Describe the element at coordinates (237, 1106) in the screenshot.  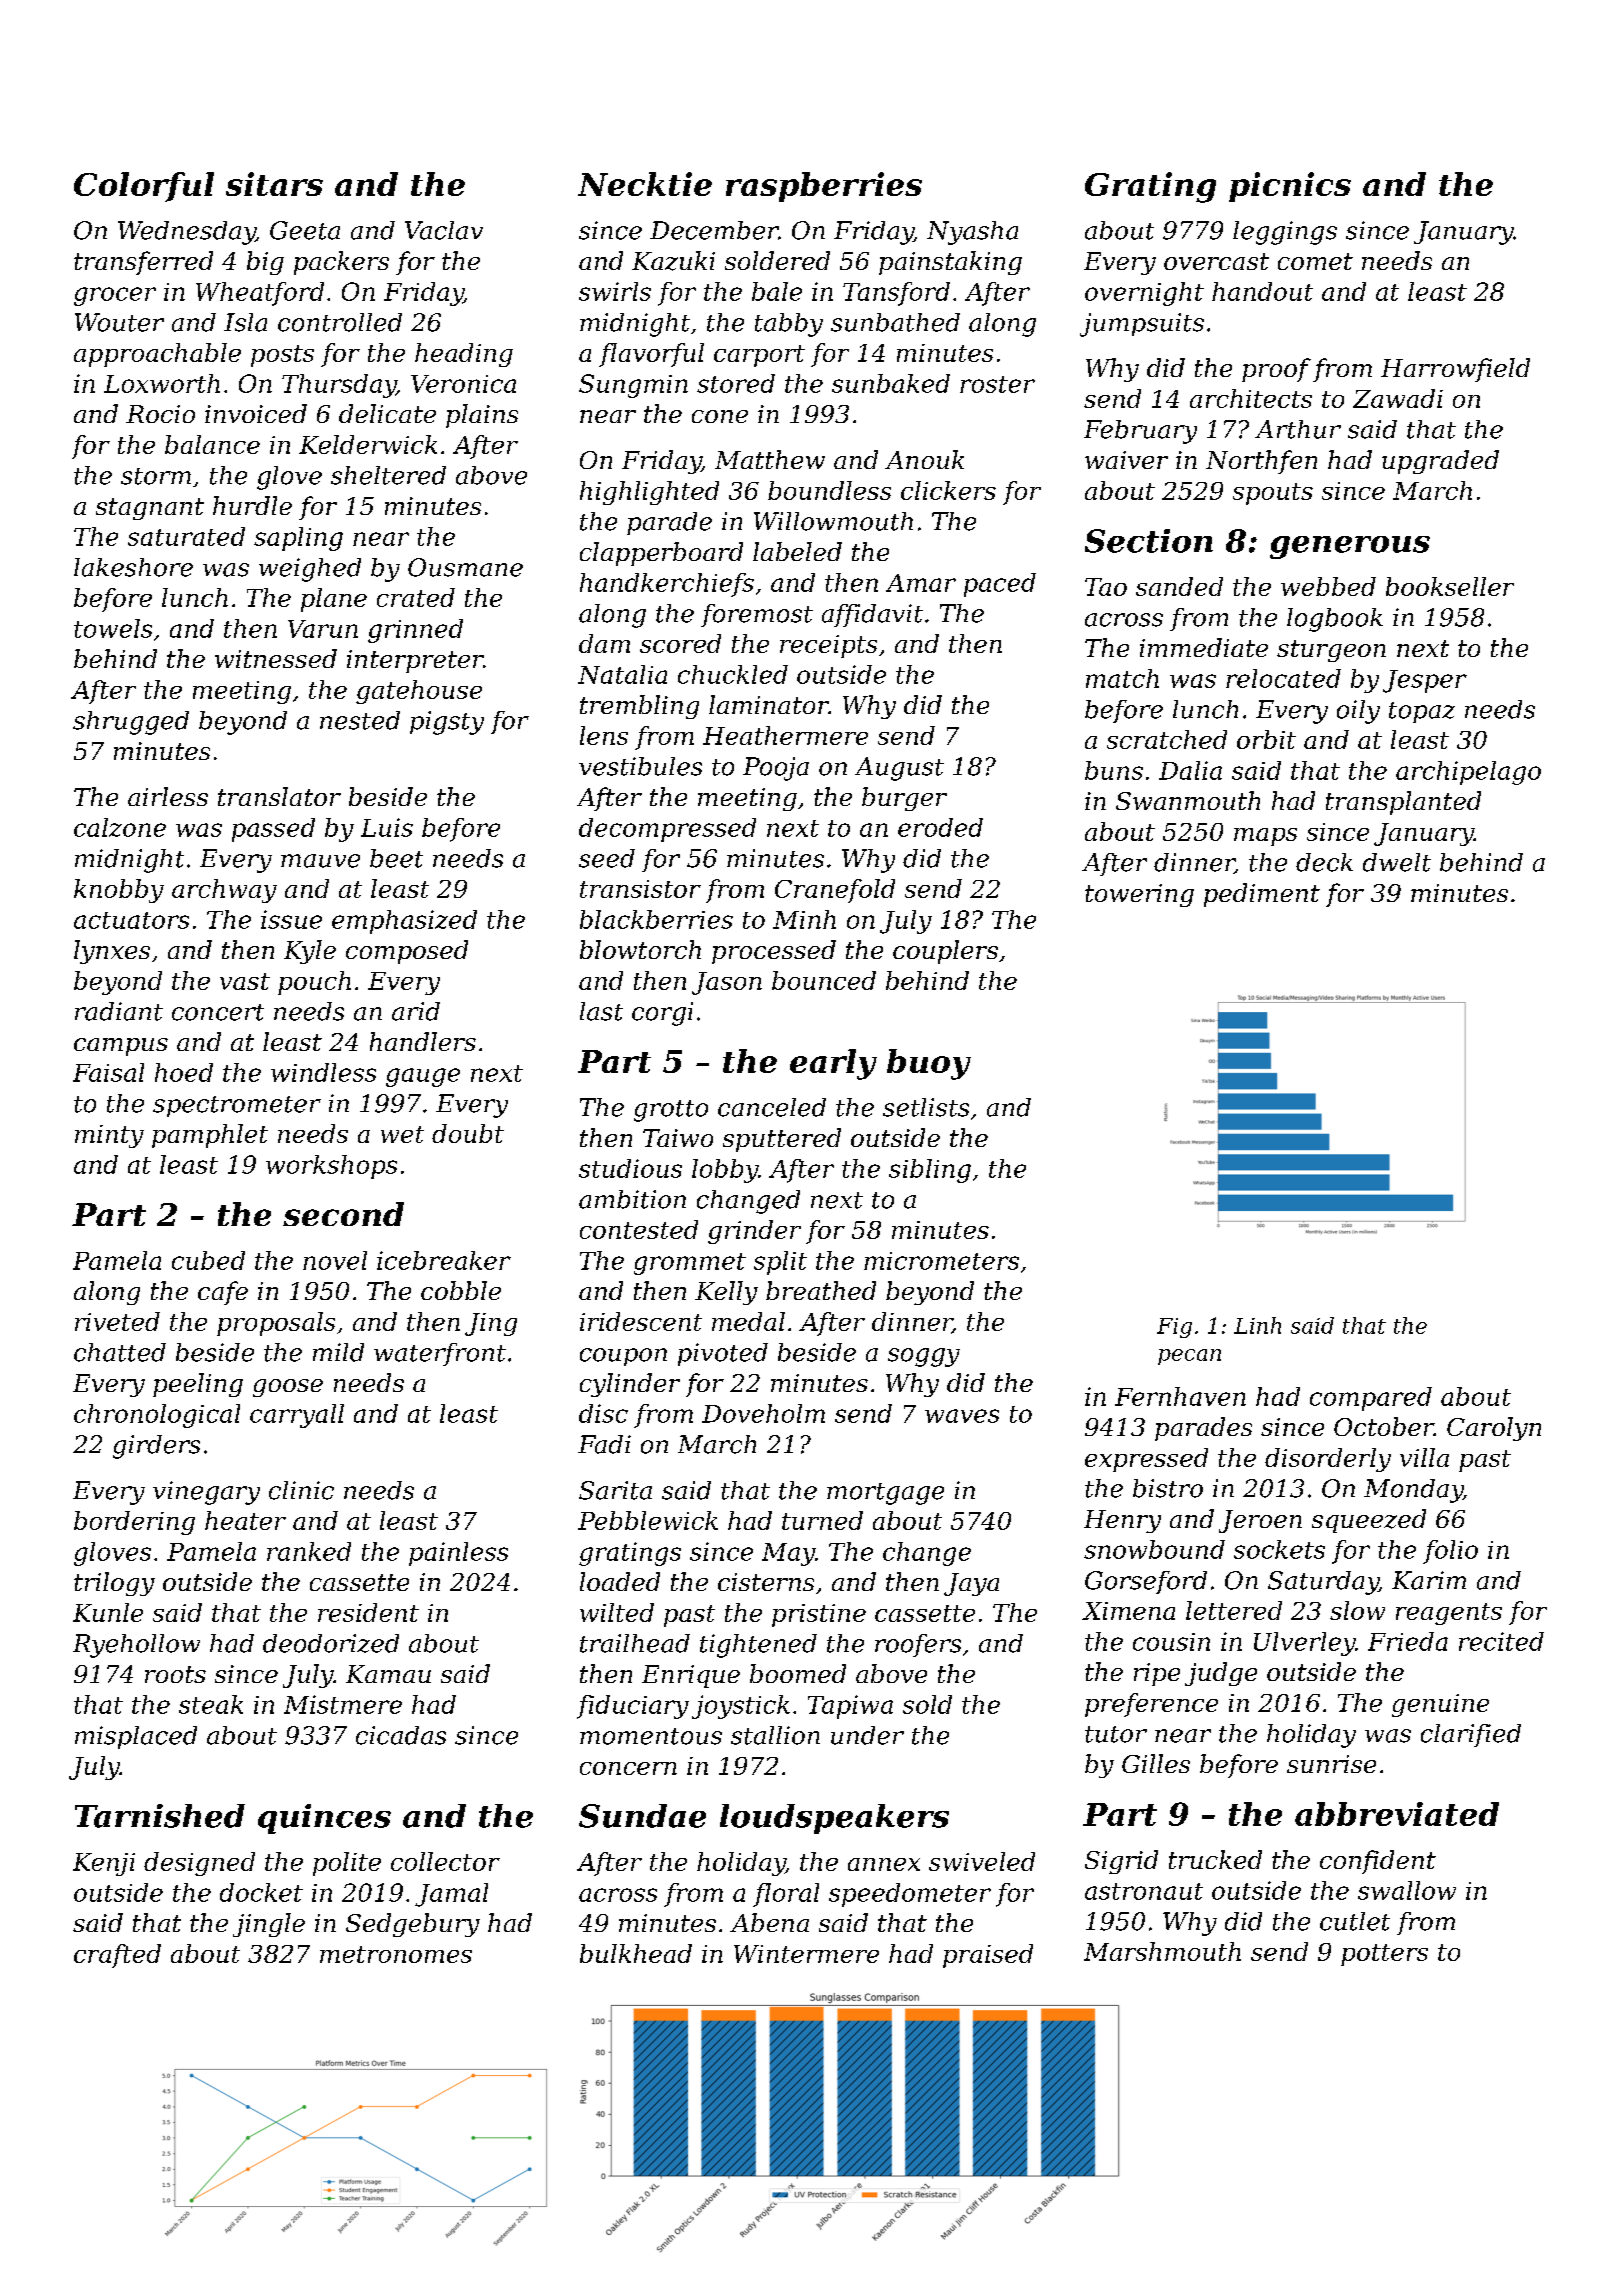
I see `spectrometer` at that location.
